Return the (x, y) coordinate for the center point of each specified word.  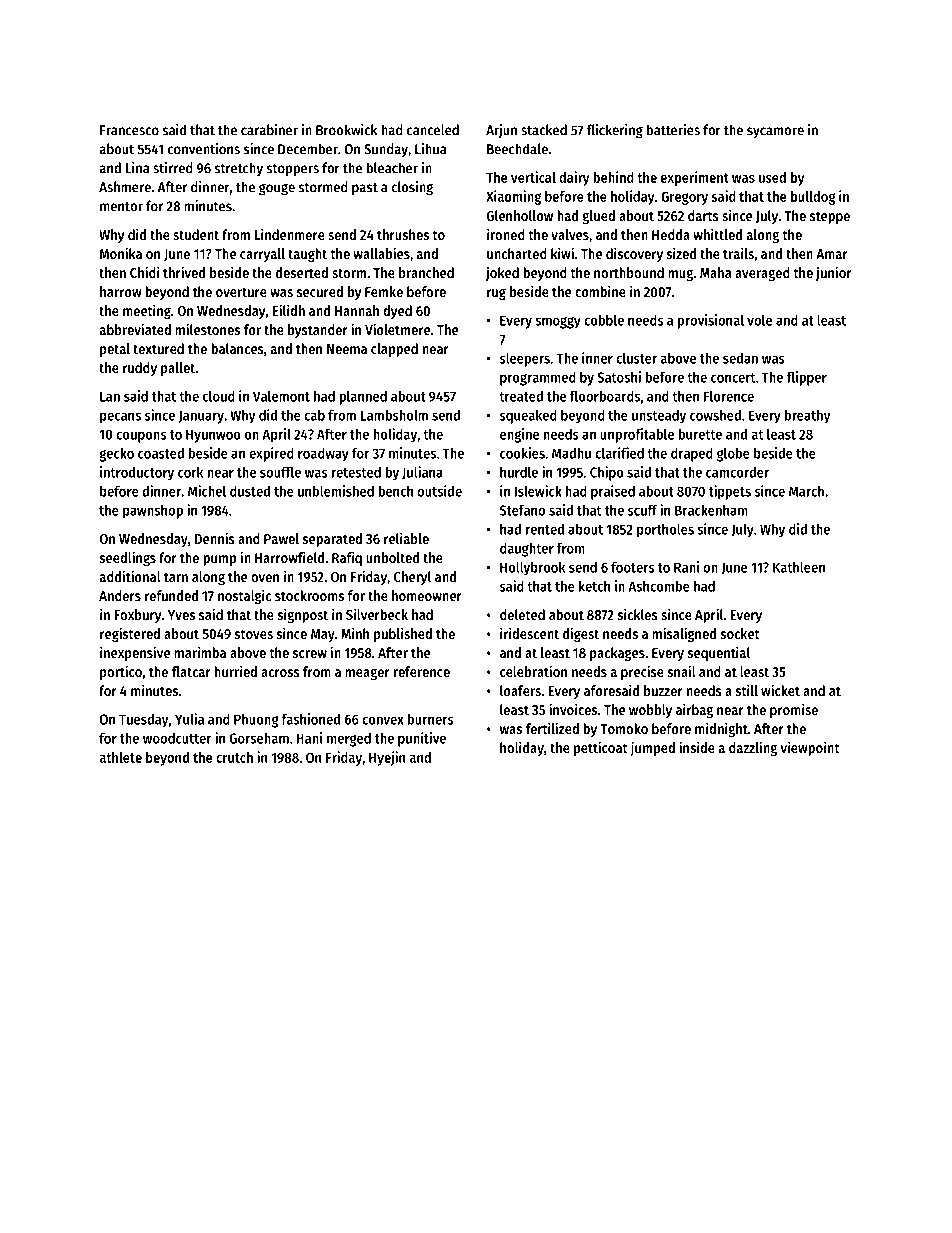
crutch (234, 757)
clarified (619, 453)
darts (703, 215)
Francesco (129, 130)
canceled (433, 130)
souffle (280, 472)
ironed (506, 234)
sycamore (775, 132)
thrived (184, 272)
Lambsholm (394, 415)
